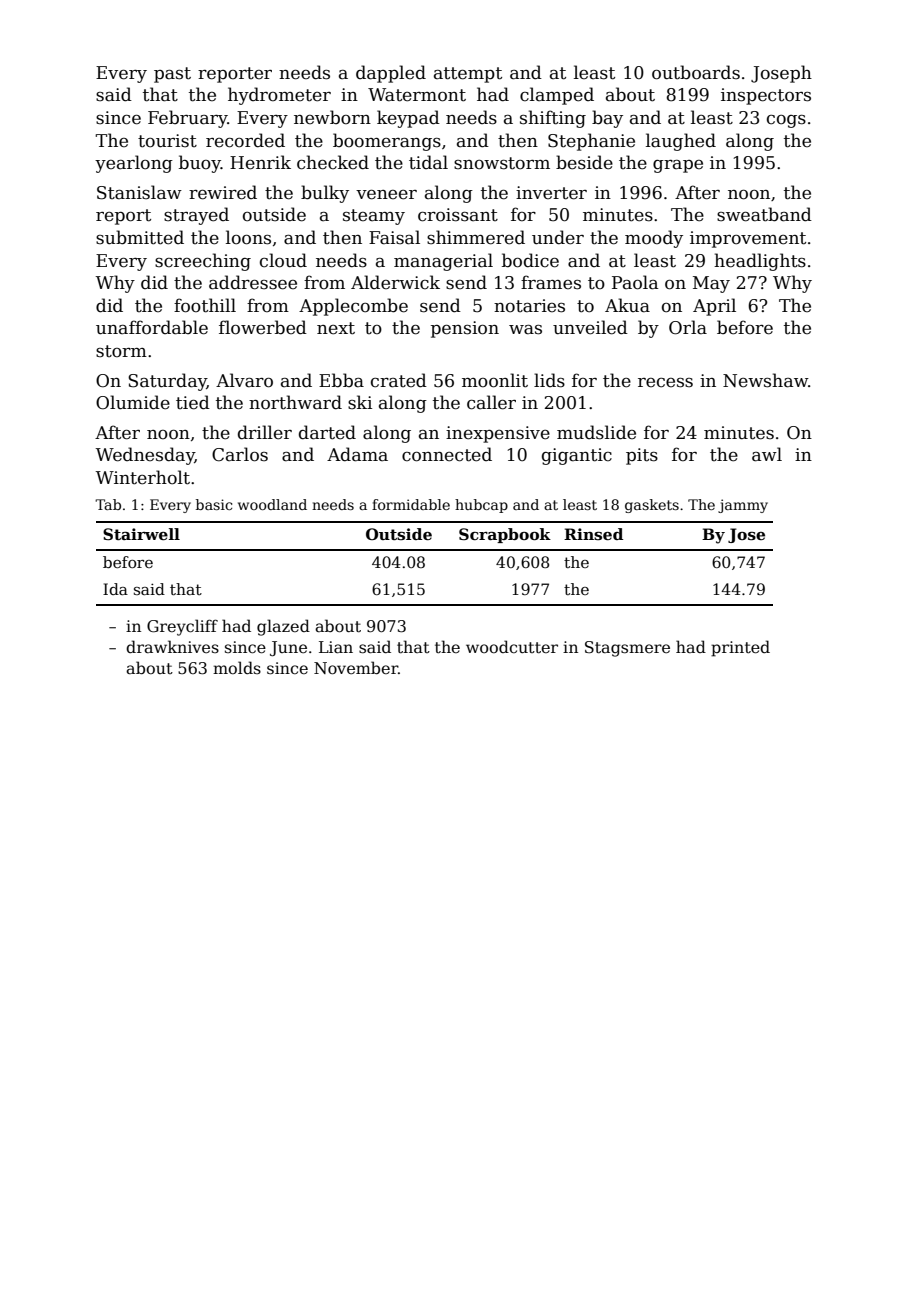 The width and height of the document is (908, 1316). I want to click on loons, so click(248, 237).
